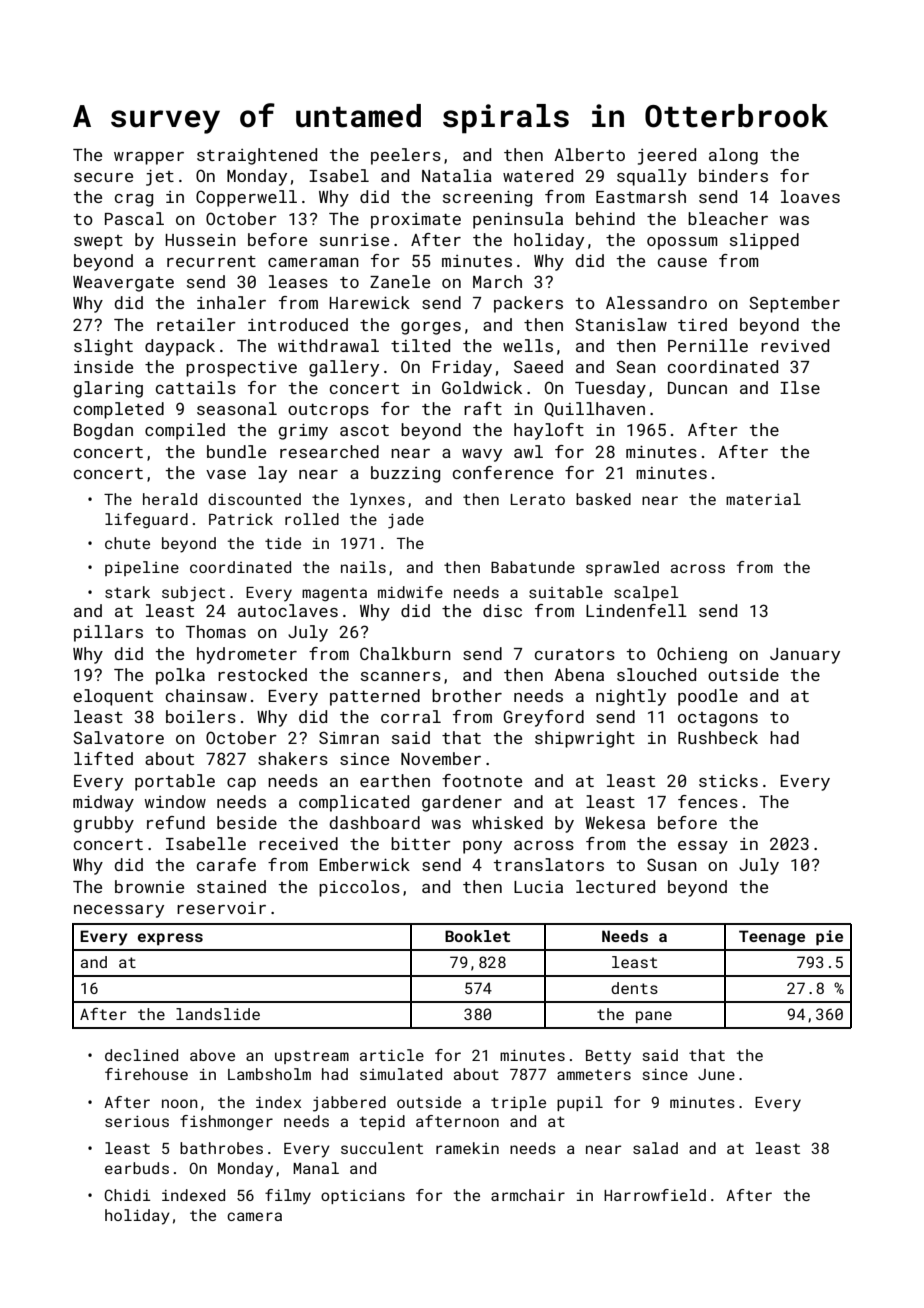 The image size is (924, 1308). Describe the element at coordinates (237, 408) in the screenshot. I see `seasonal` at that location.
